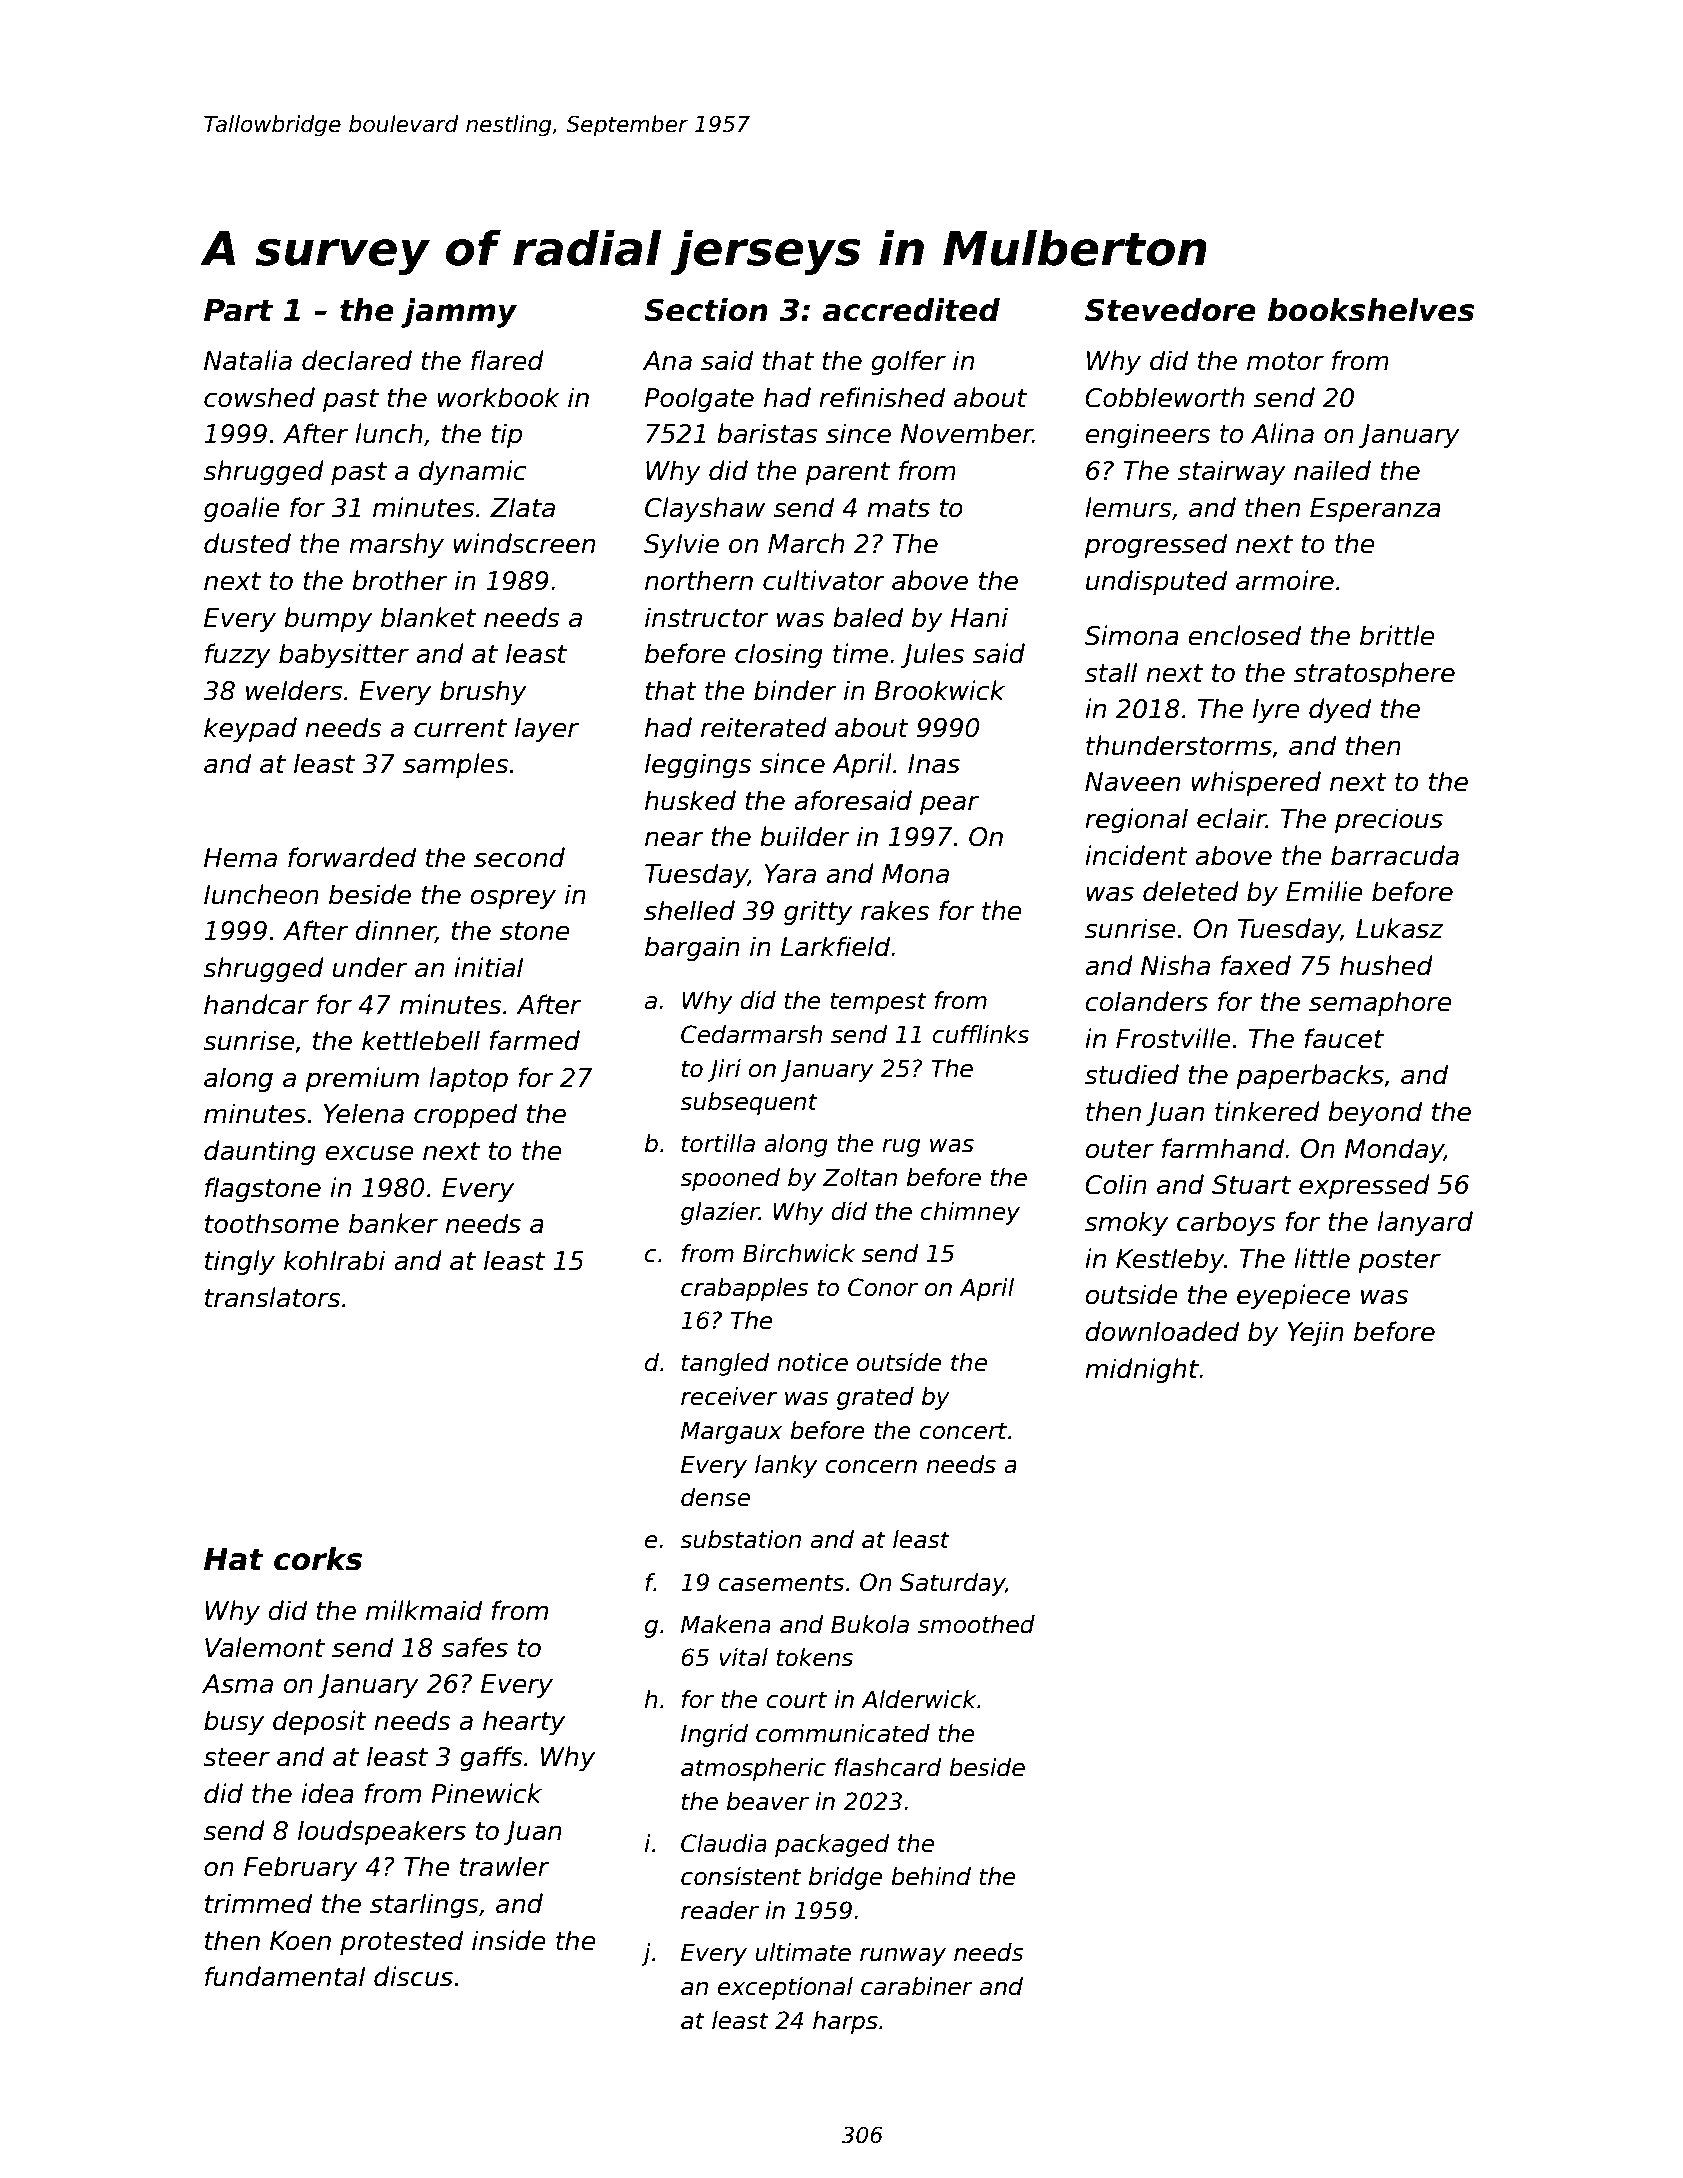  Describe the element at coordinates (1156, 582) in the screenshot. I see `undisputed` at that location.
